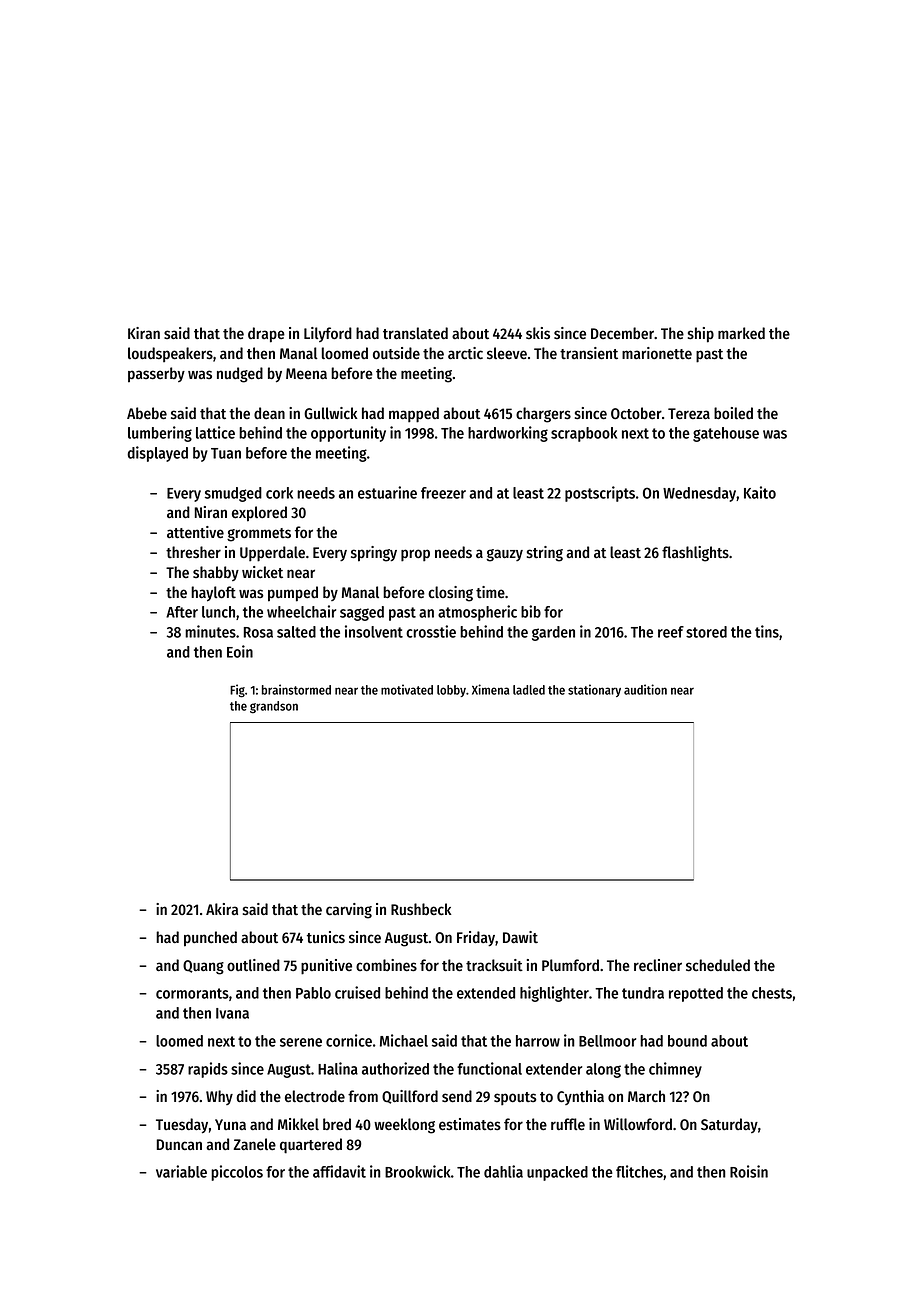  I want to click on outlined, so click(253, 965).
